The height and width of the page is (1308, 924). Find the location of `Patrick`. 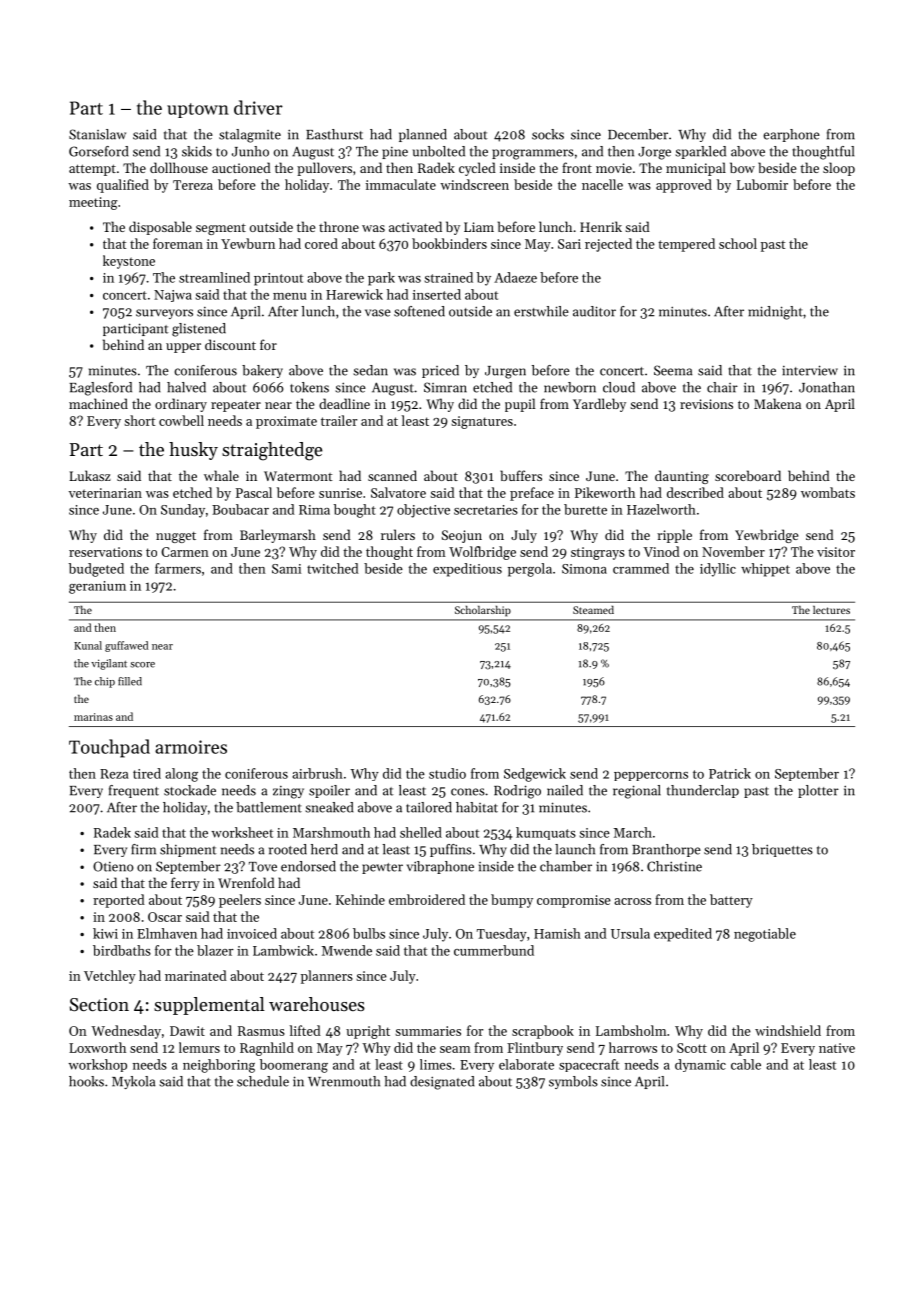

Patrick is located at coordinates (730, 773).
